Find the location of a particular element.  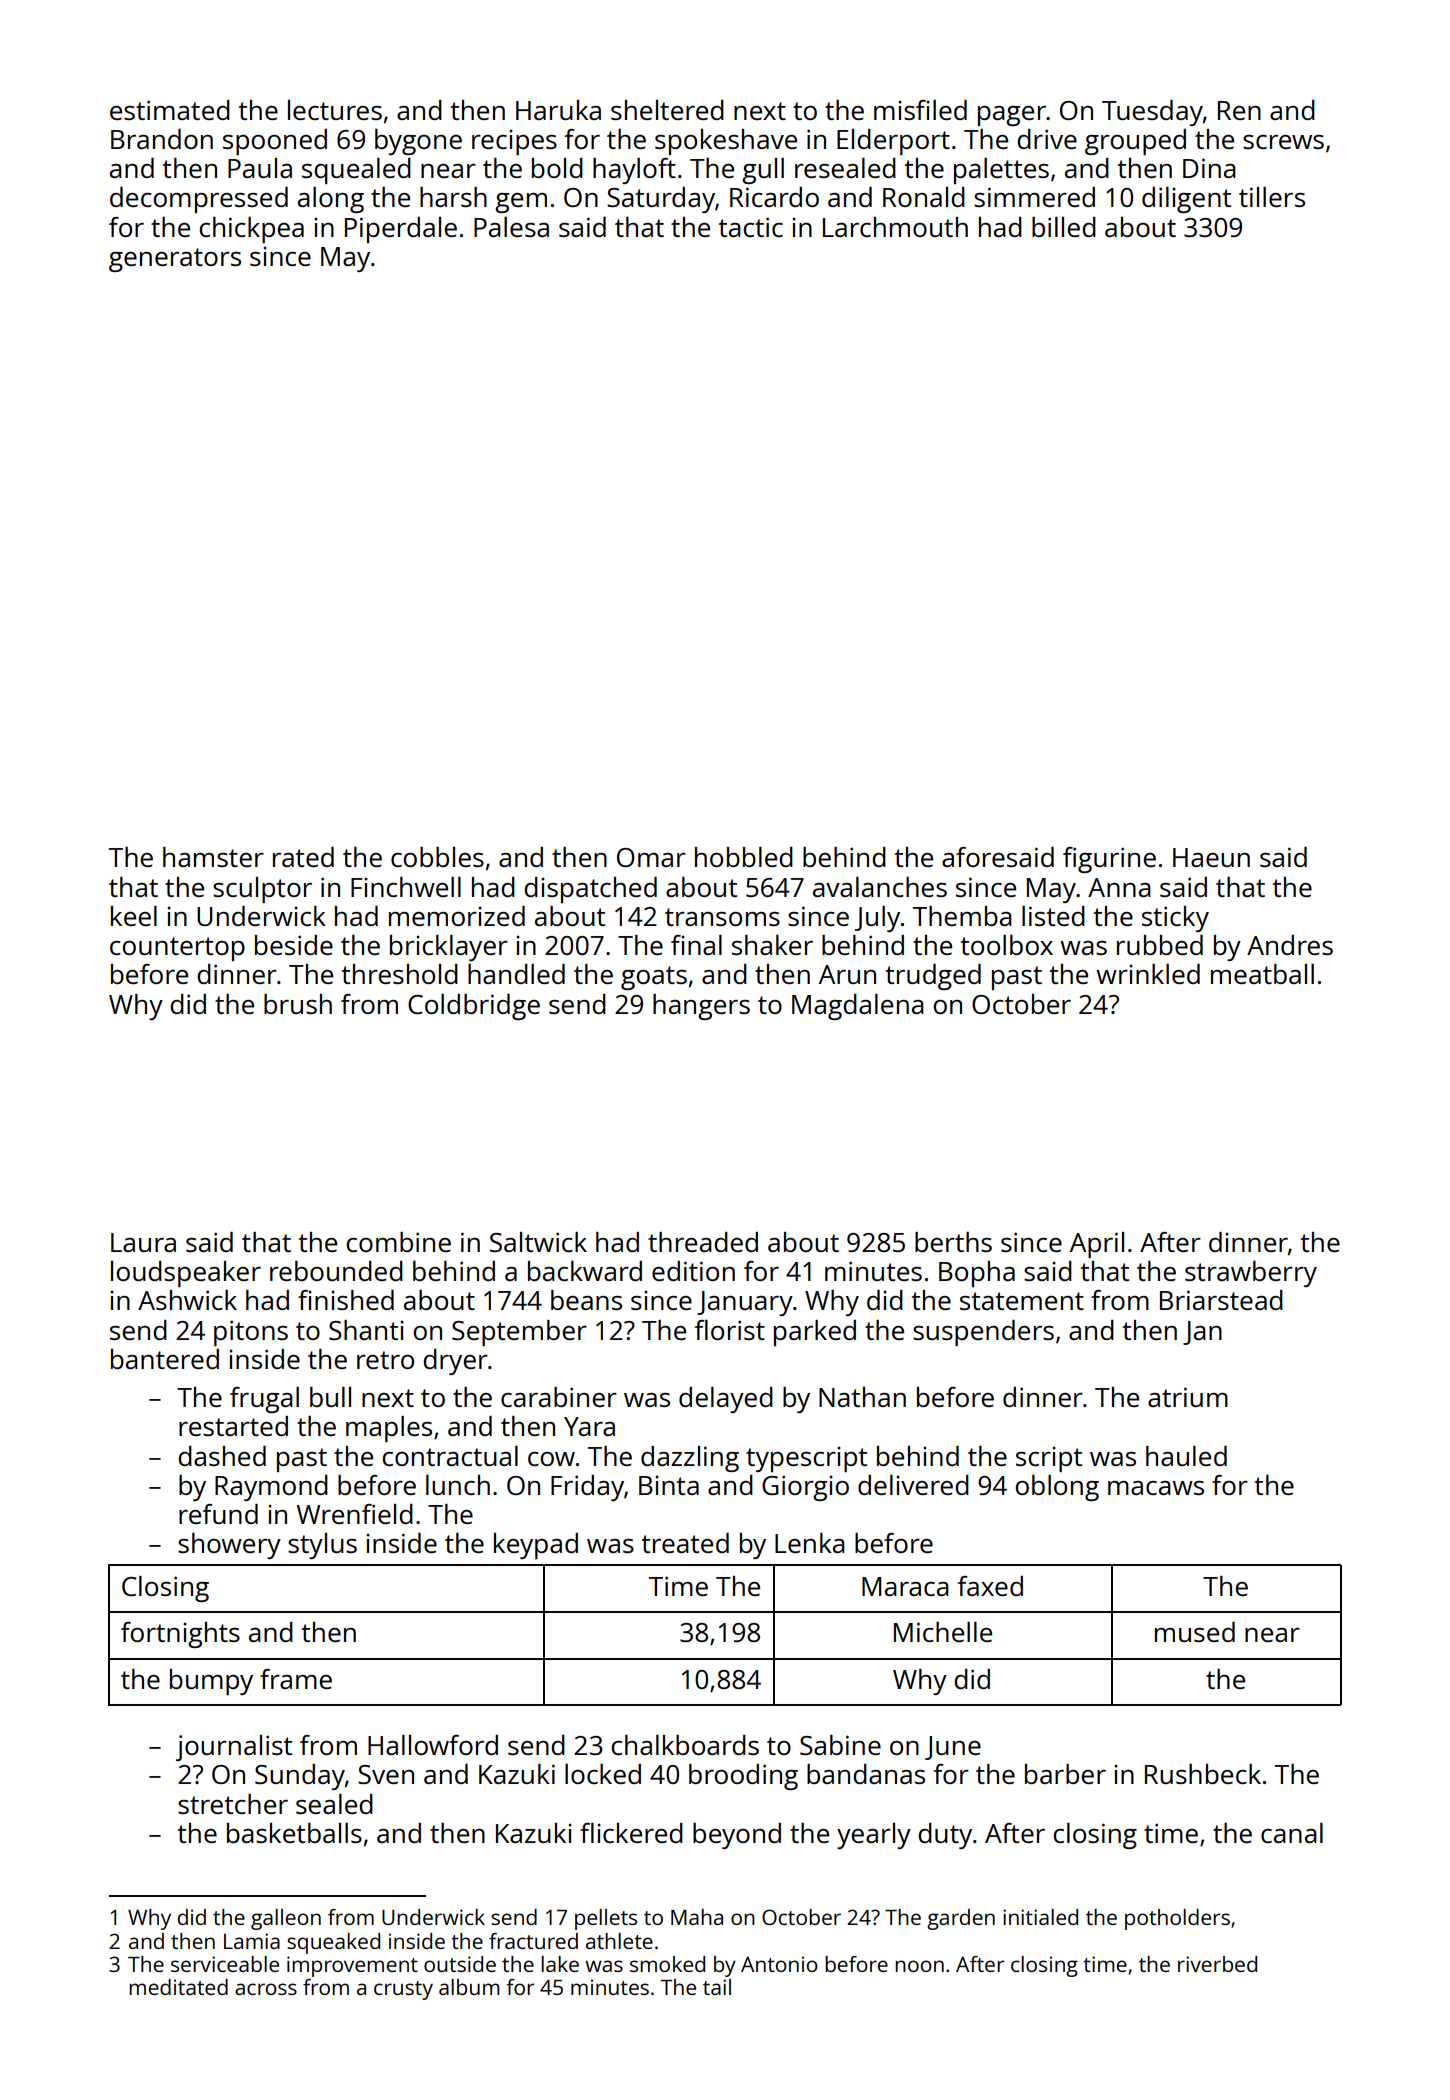

Tuesday is located at coordinates (1152, 113).
